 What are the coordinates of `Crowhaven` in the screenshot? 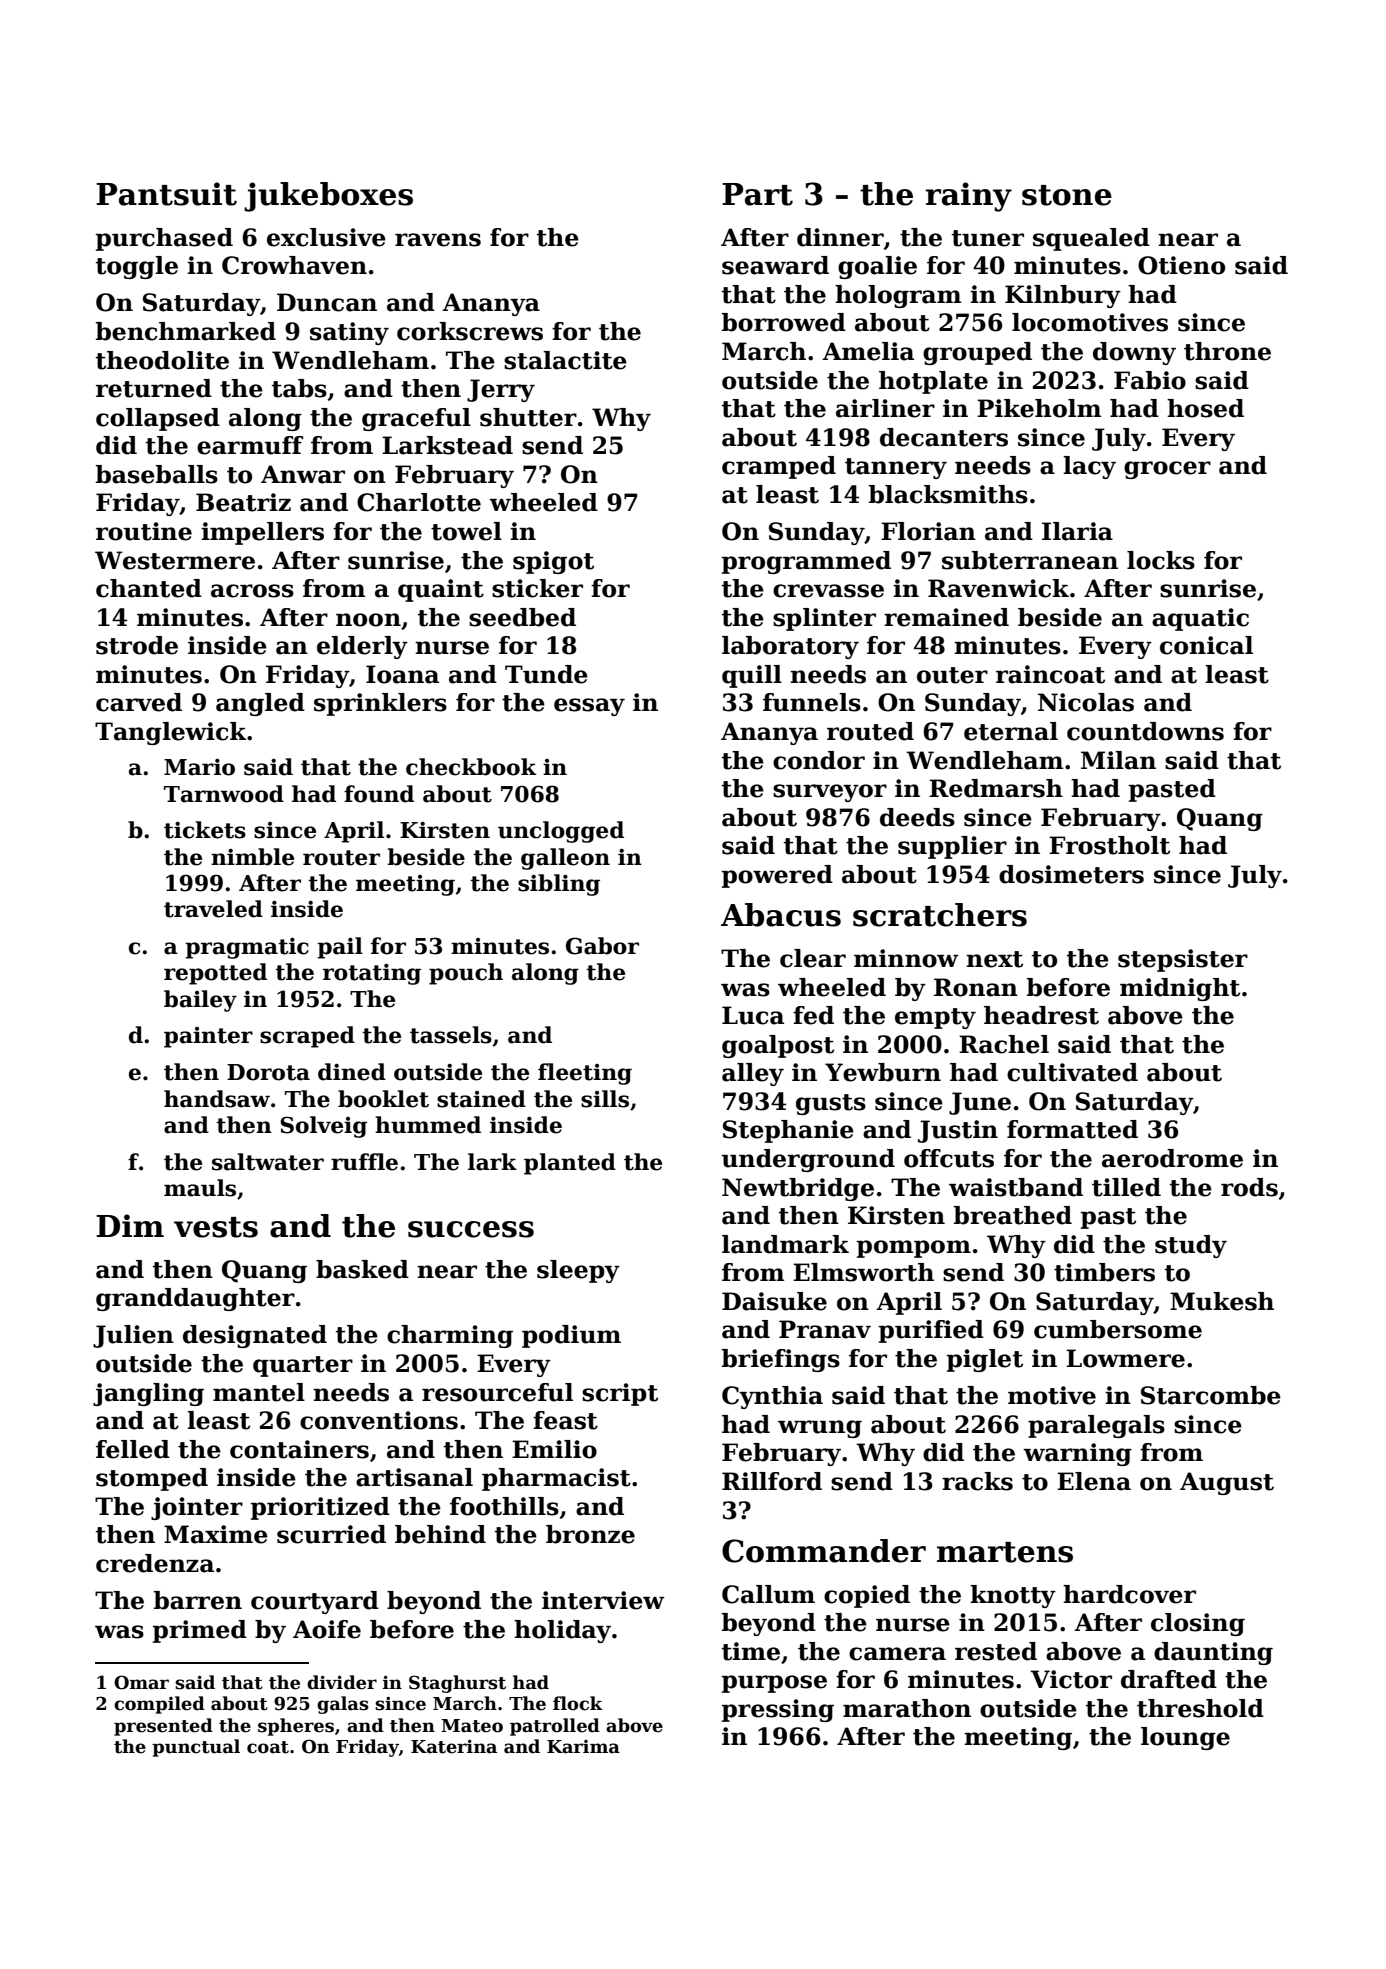 It's located at (294, 265).
